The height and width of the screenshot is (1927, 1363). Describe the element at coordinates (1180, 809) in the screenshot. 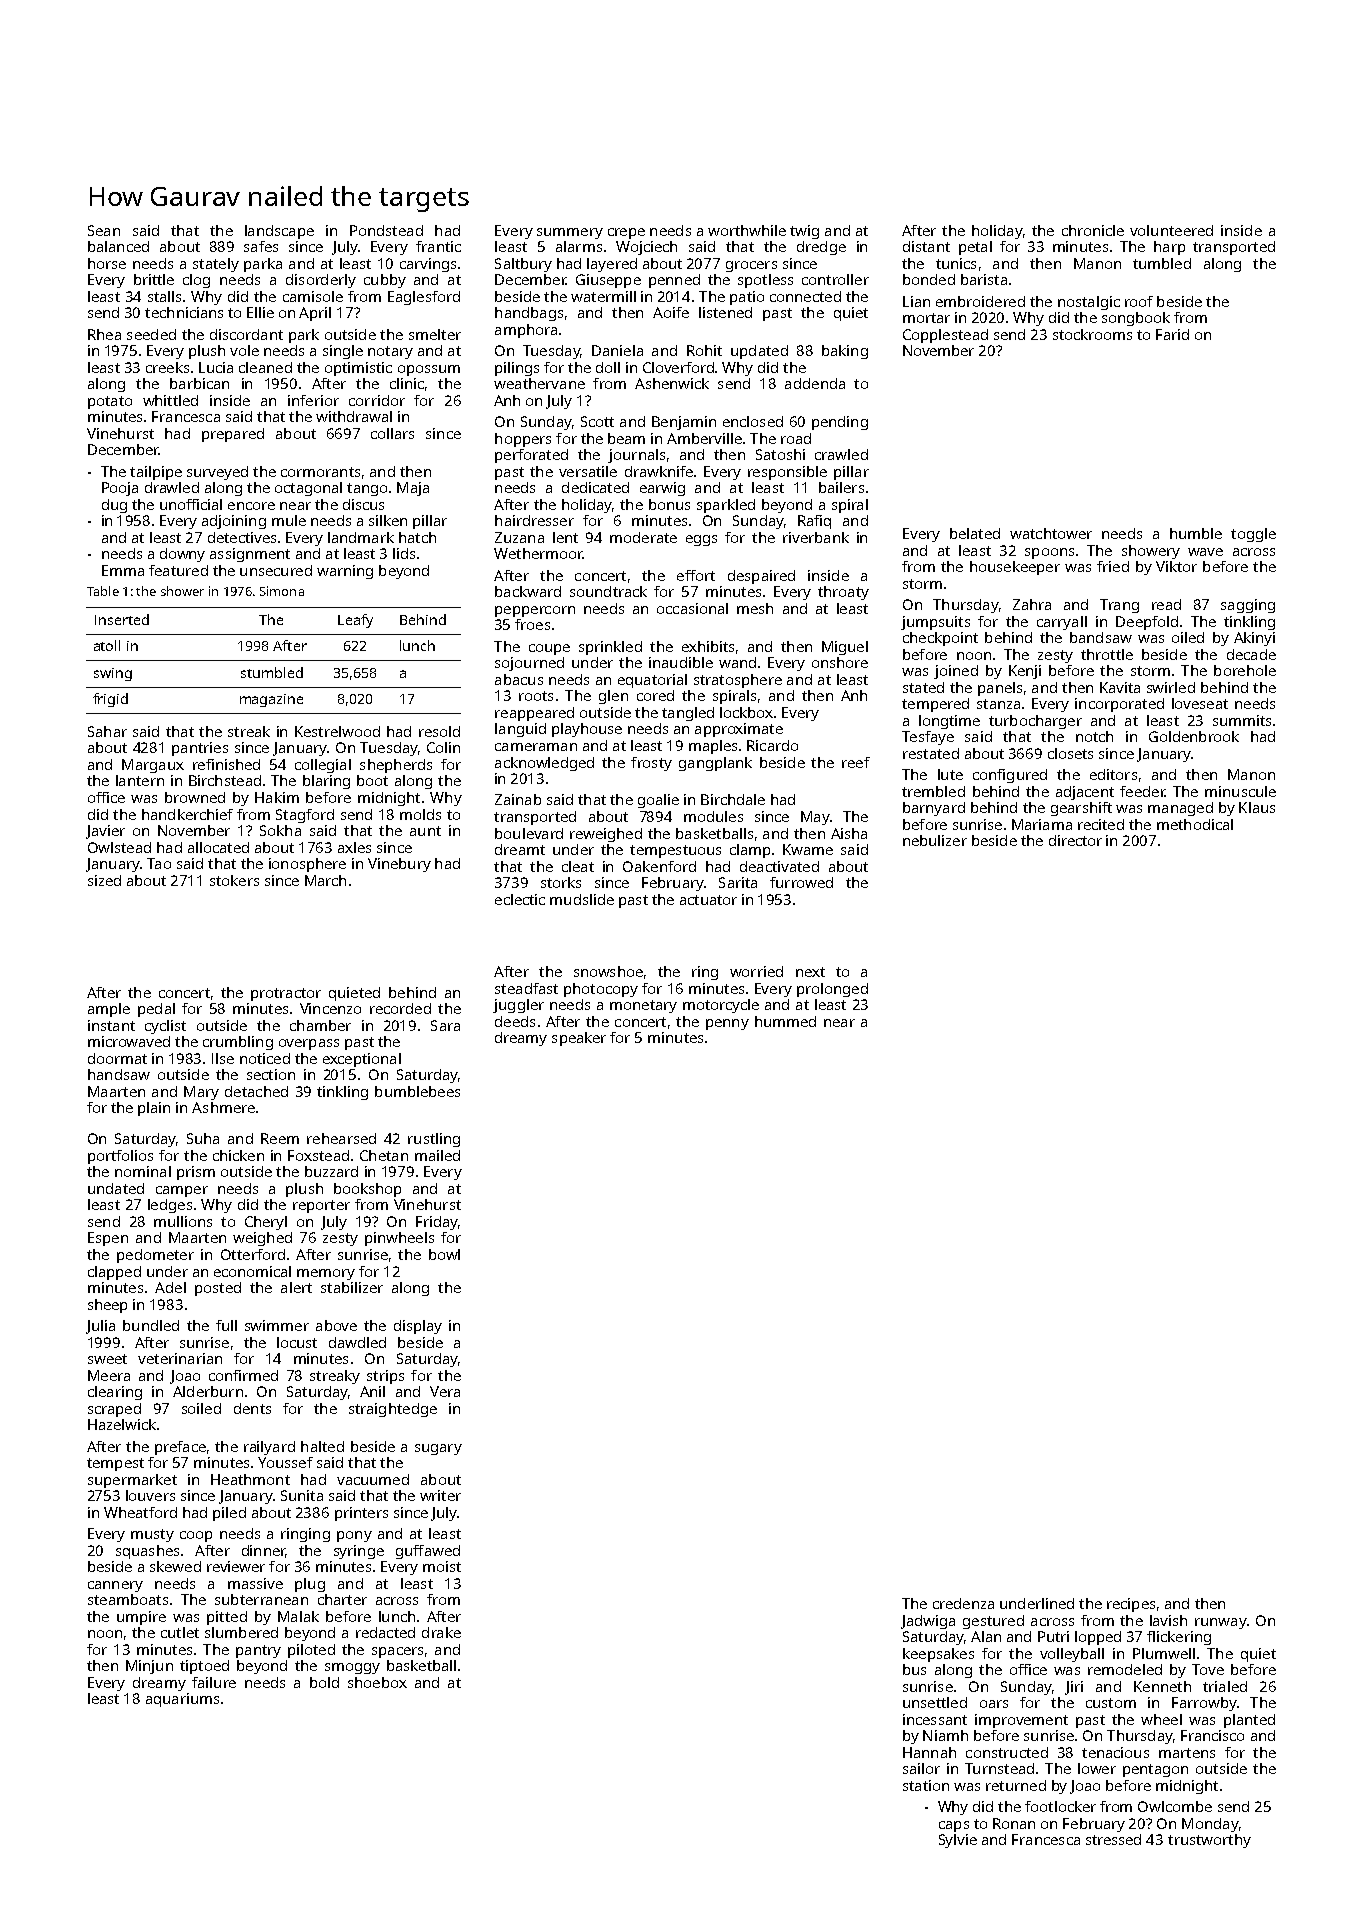

I see `managed` at that location.
